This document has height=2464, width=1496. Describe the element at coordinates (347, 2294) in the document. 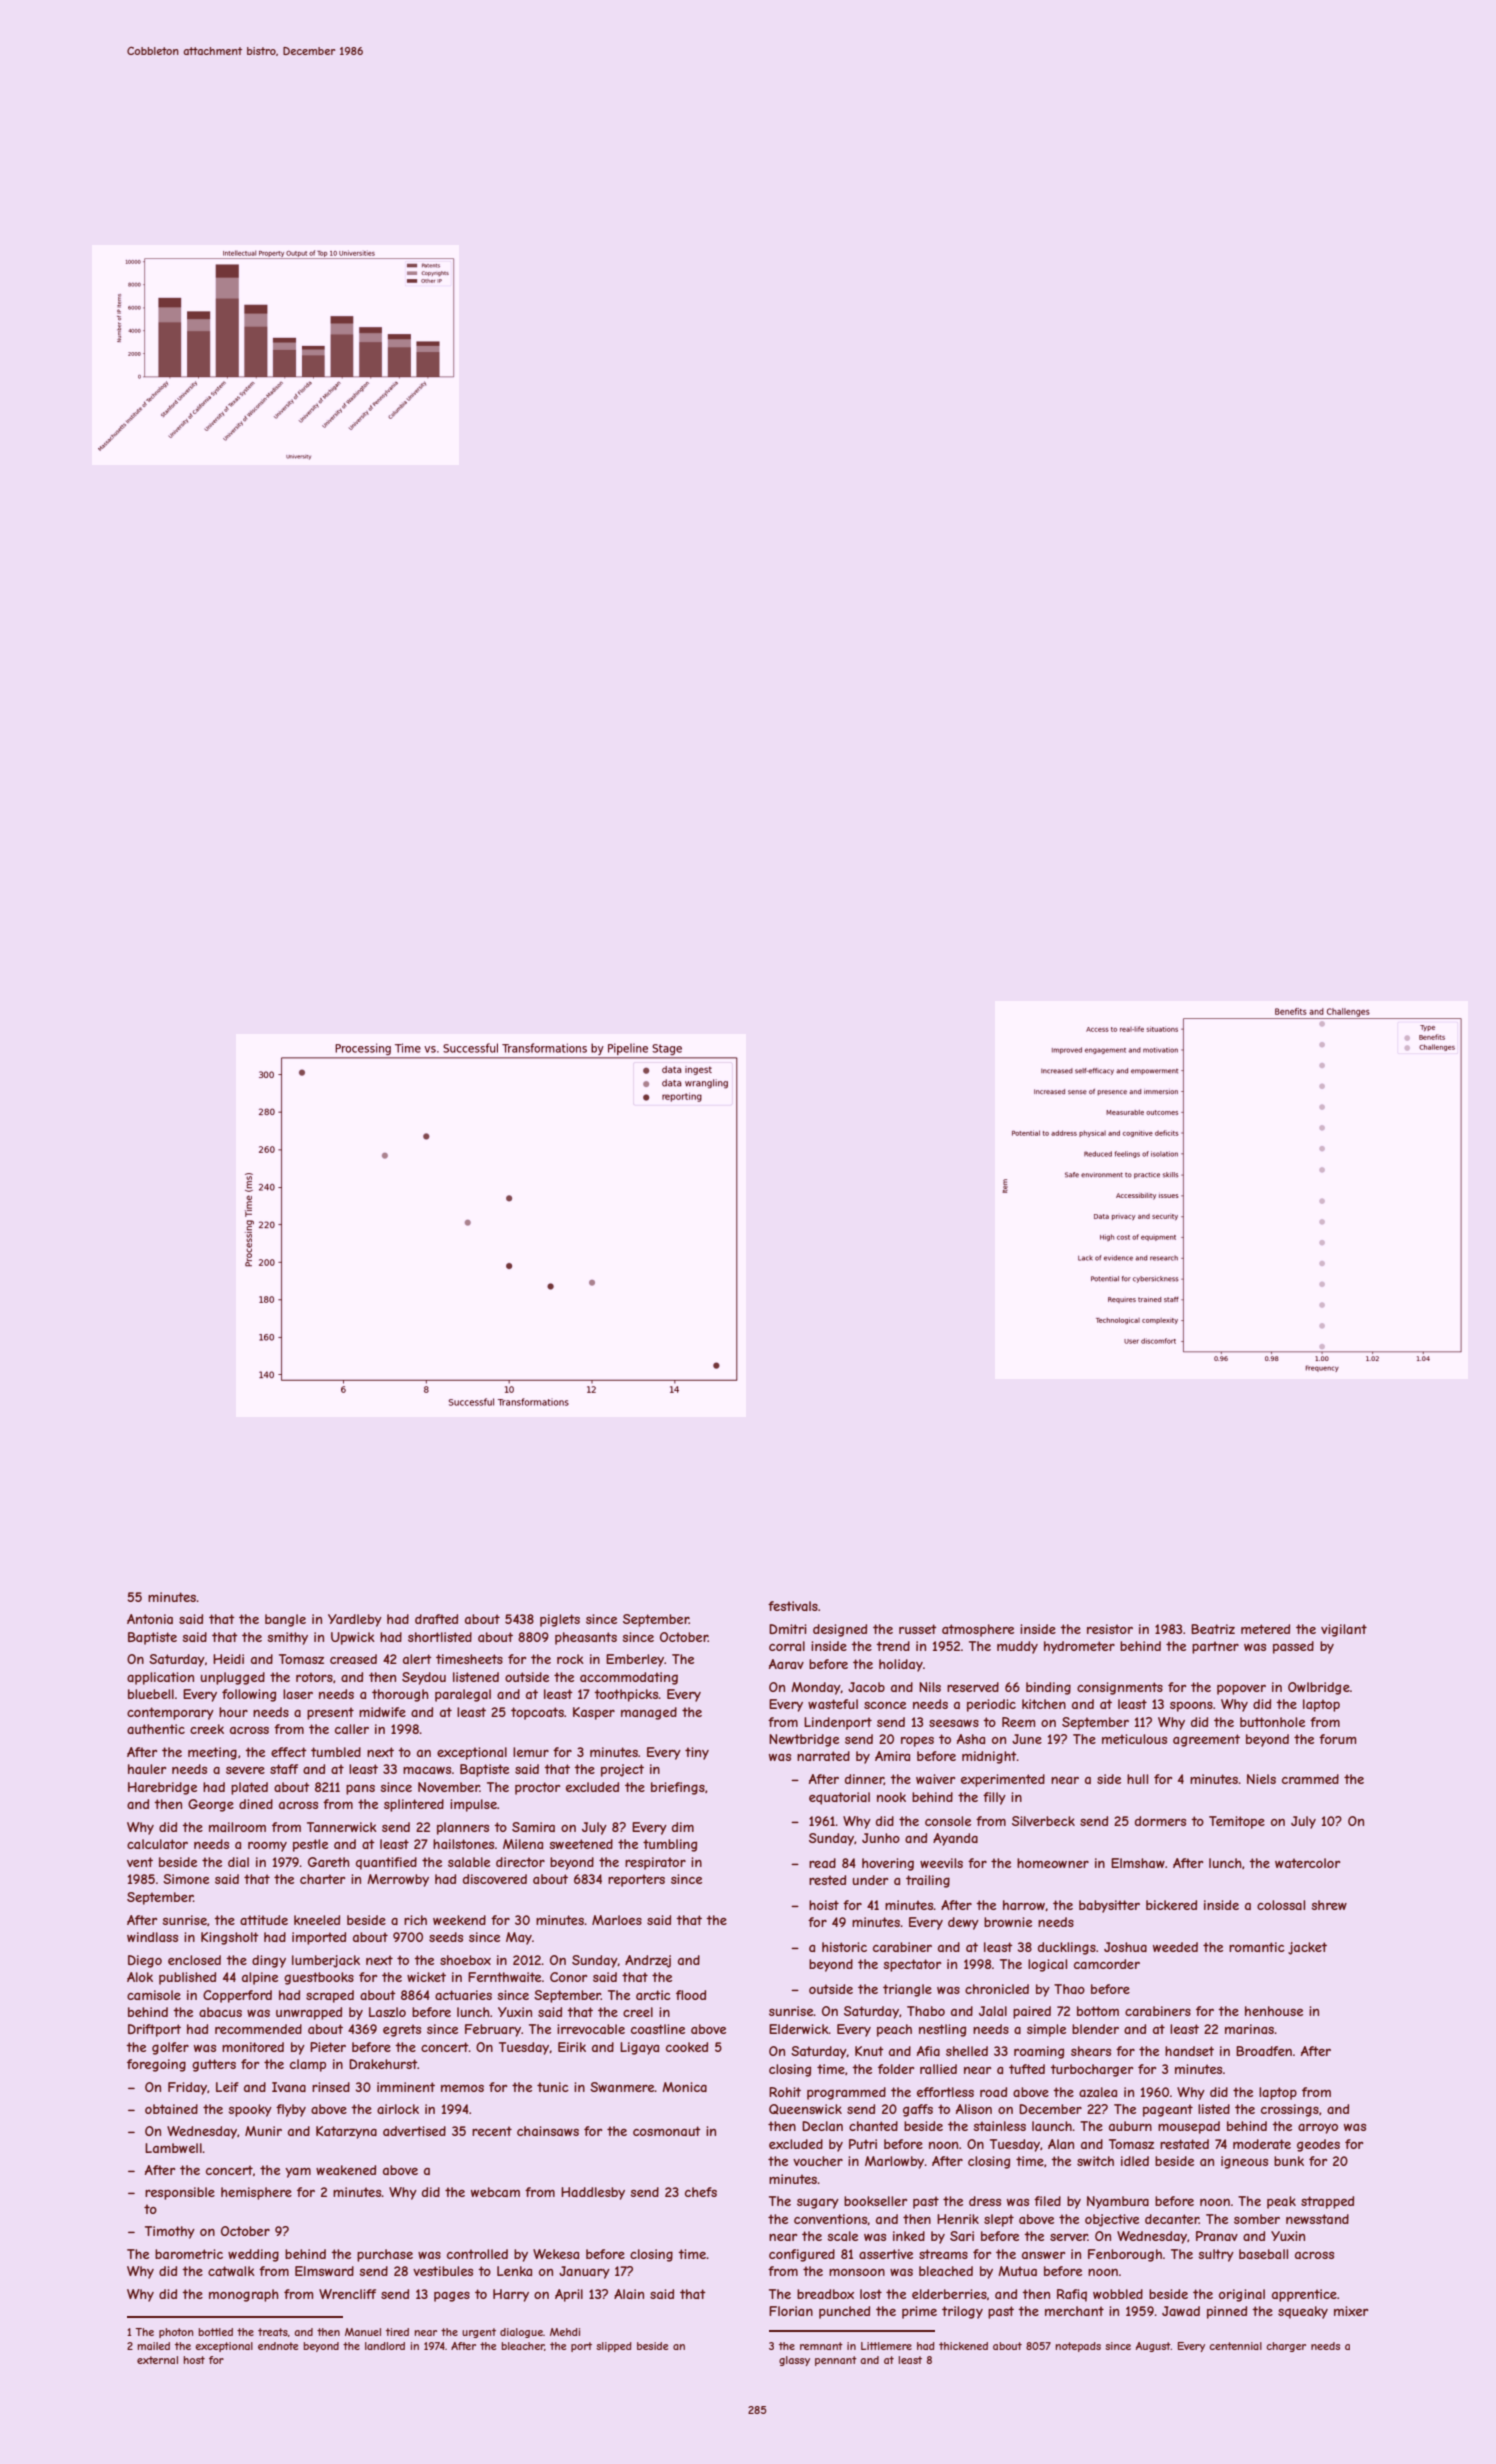

I see `Wrencliff` at that location.
